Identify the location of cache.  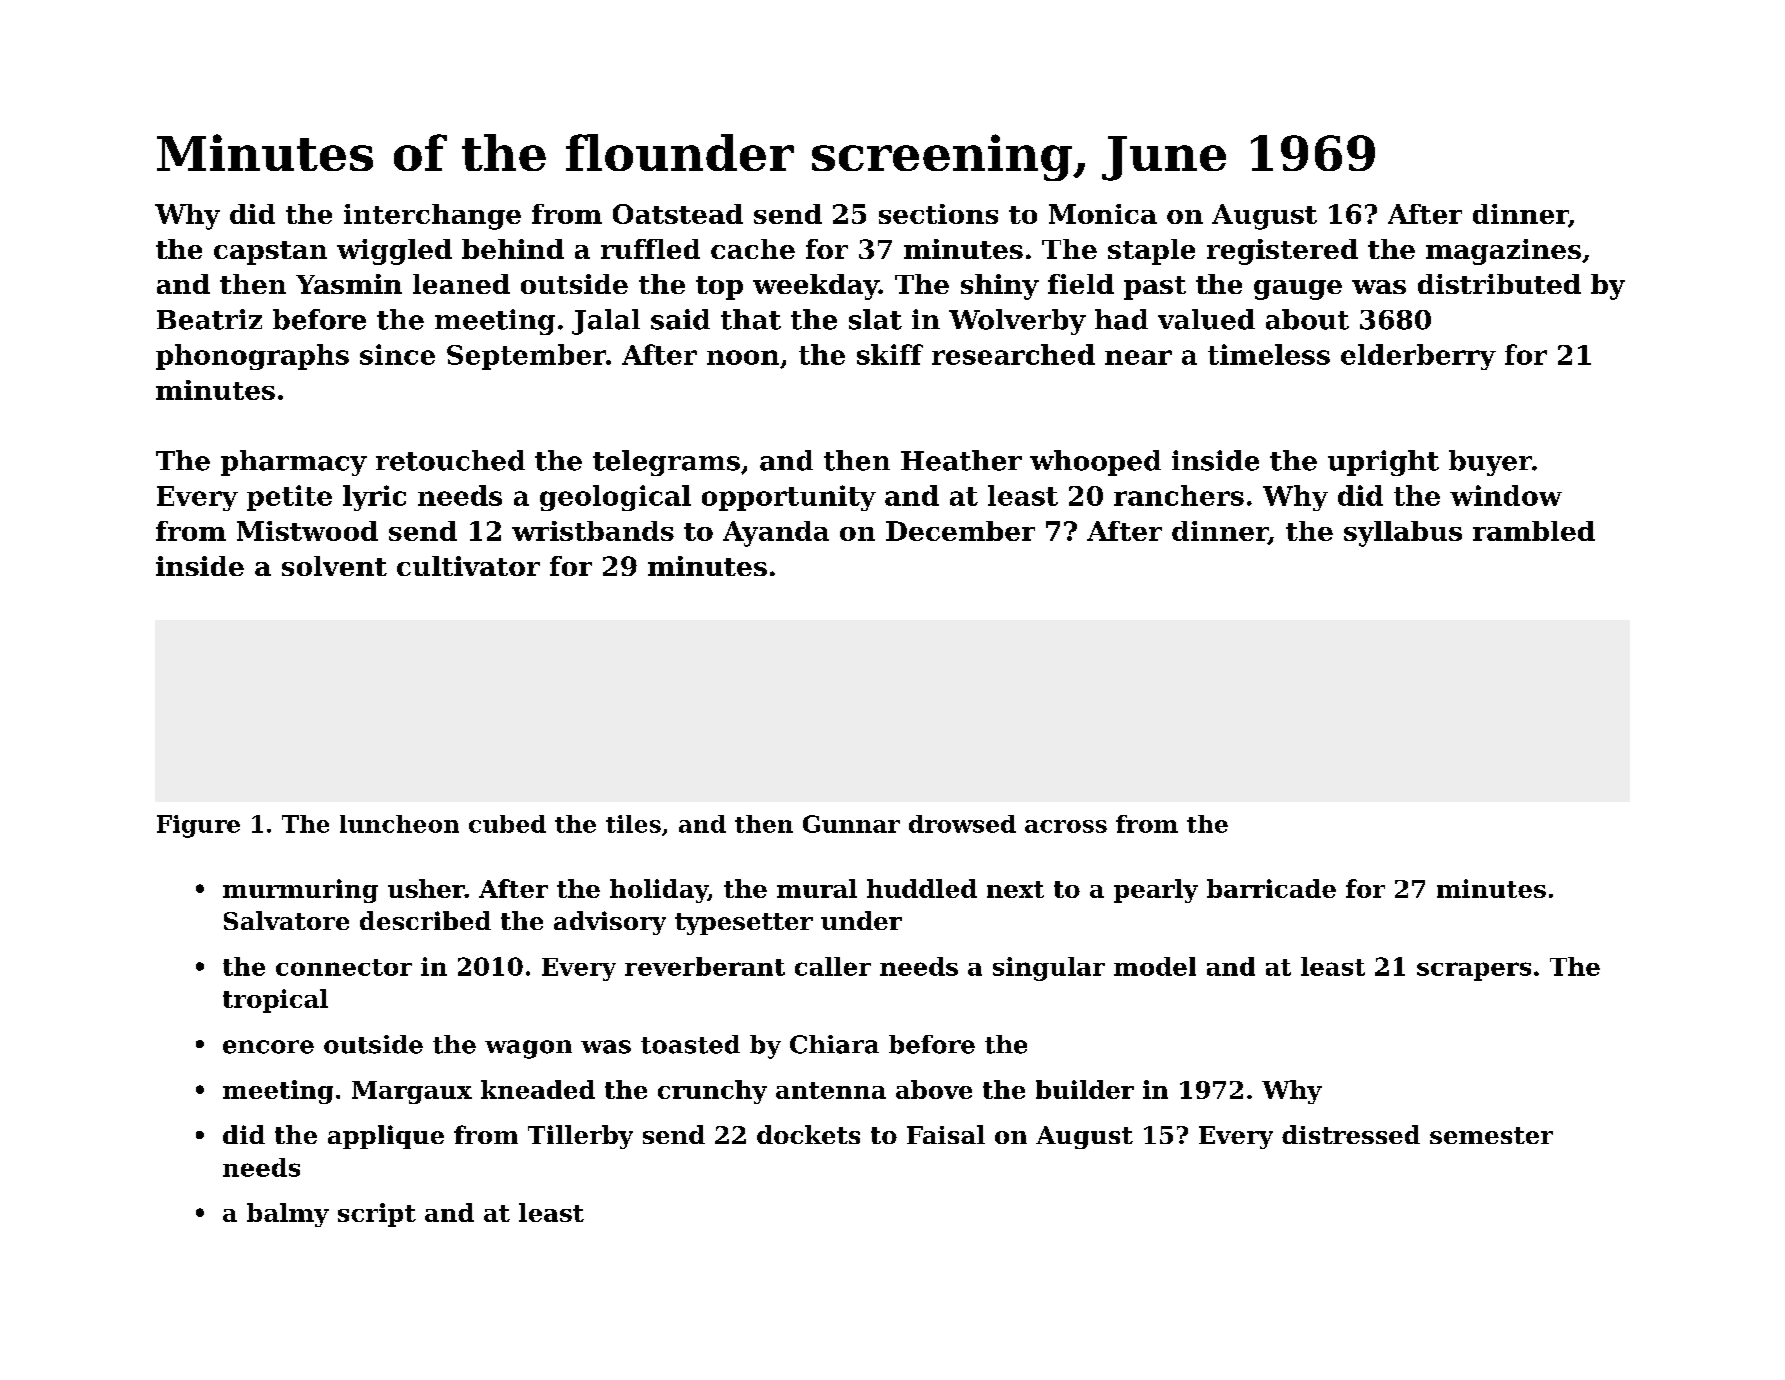
(753, 249).
